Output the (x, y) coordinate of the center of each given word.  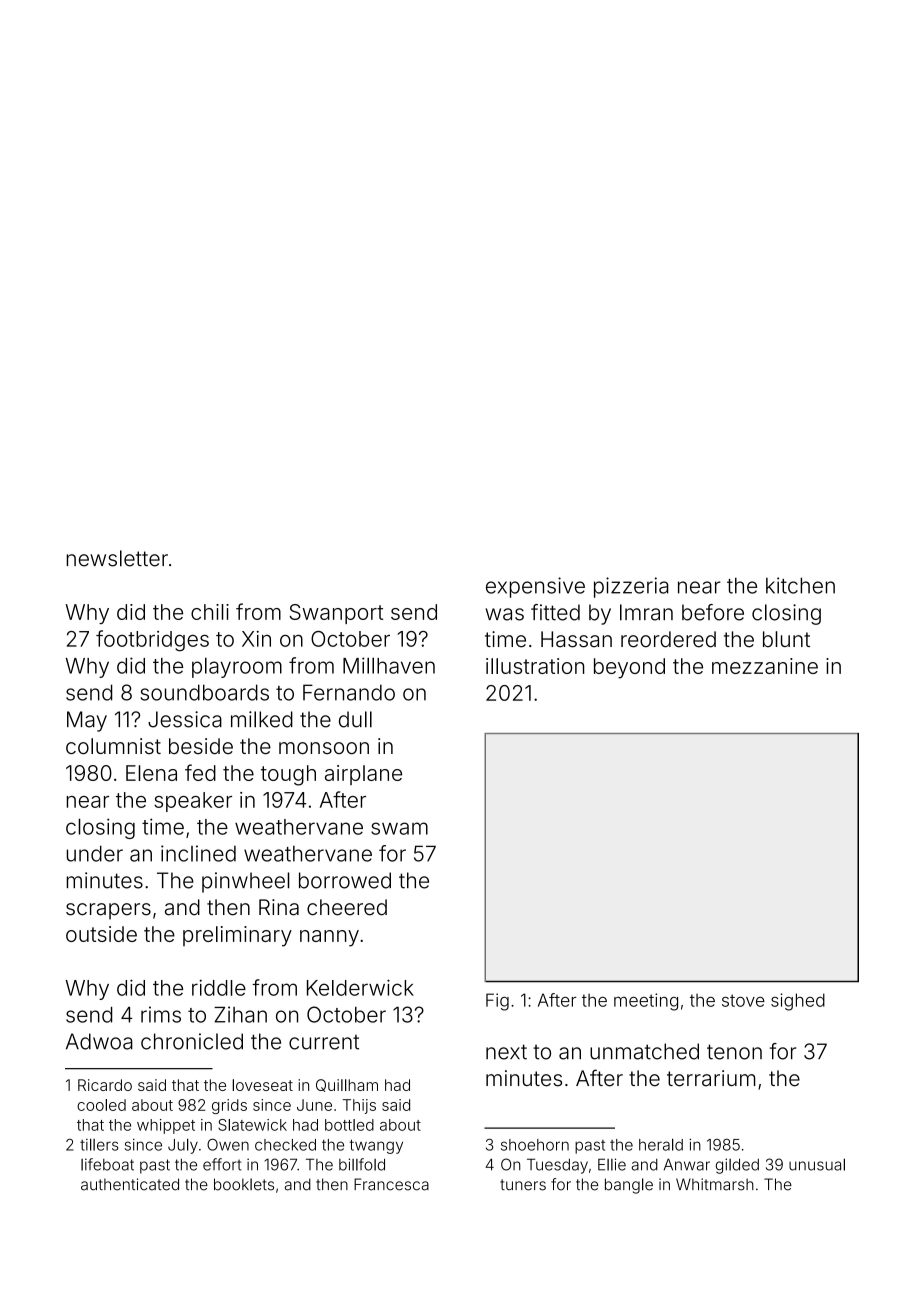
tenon (734, 1052)
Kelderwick (360, 987)
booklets (244, 1184)
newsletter (117, 558)
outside (101, 934)
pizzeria (631, 587)
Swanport (336, 614)
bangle (629, 1186)
